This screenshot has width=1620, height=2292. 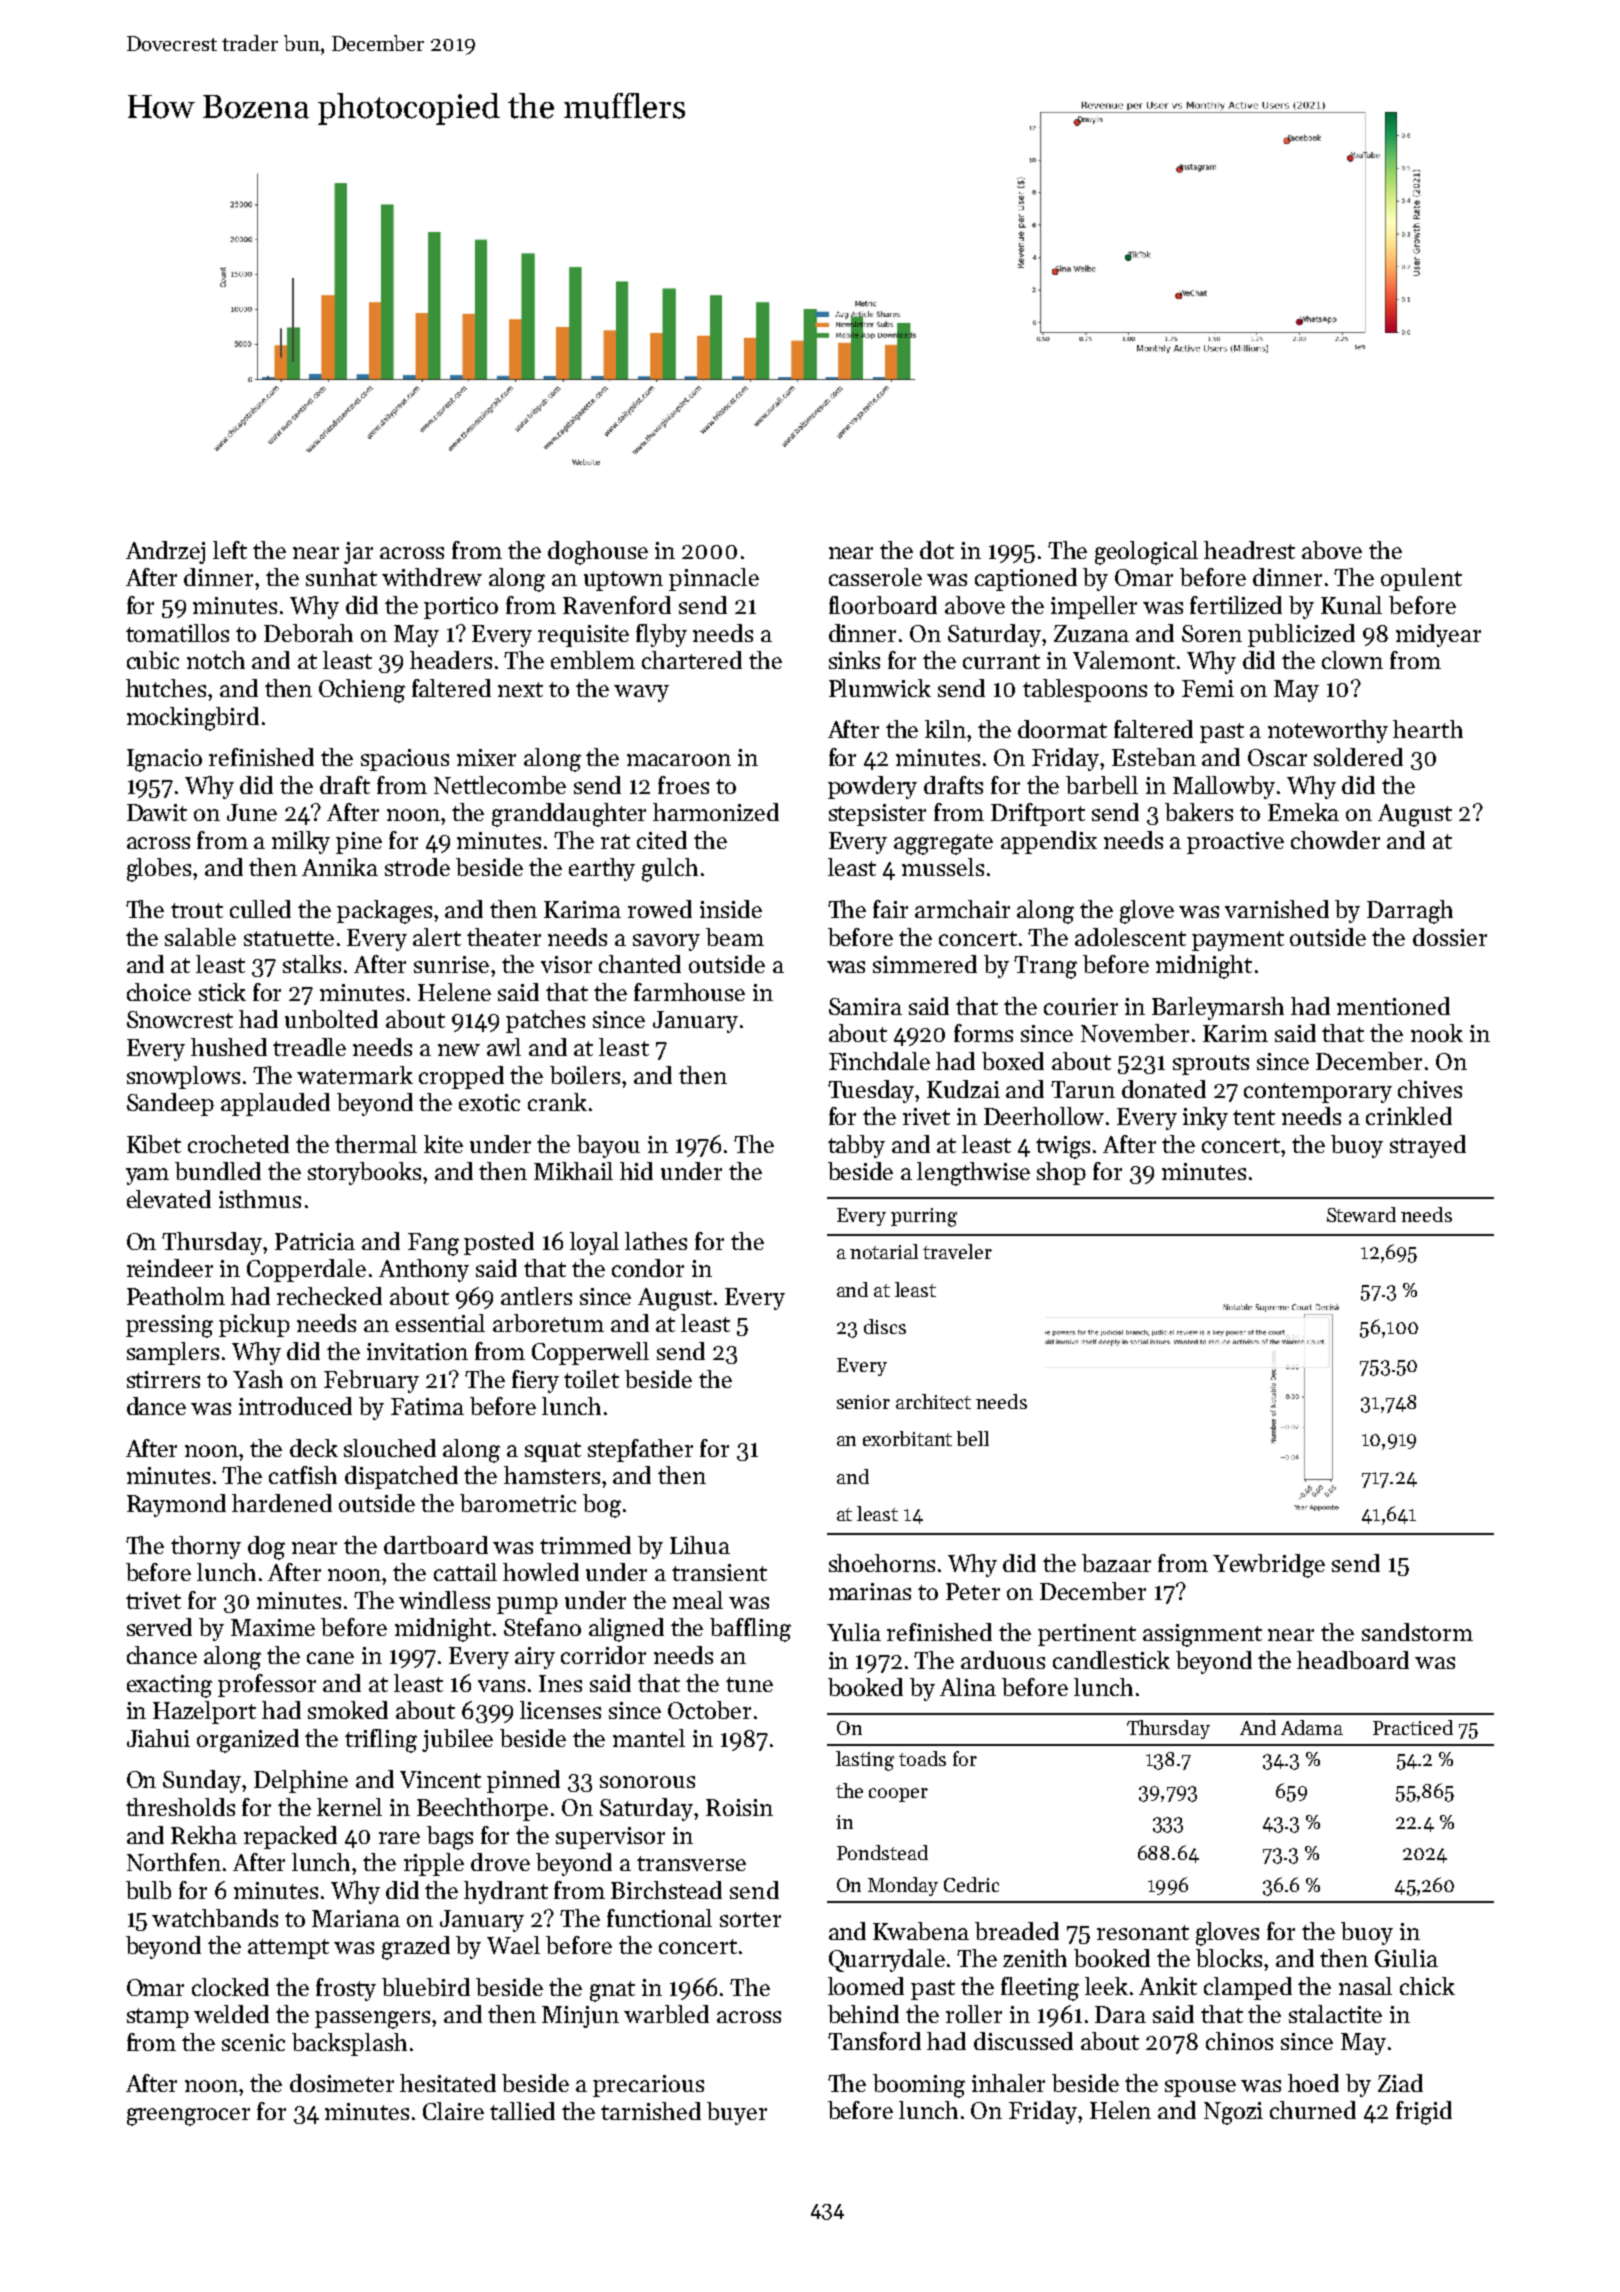 I want to click on resonant, so click(x=1143, y=1932).
